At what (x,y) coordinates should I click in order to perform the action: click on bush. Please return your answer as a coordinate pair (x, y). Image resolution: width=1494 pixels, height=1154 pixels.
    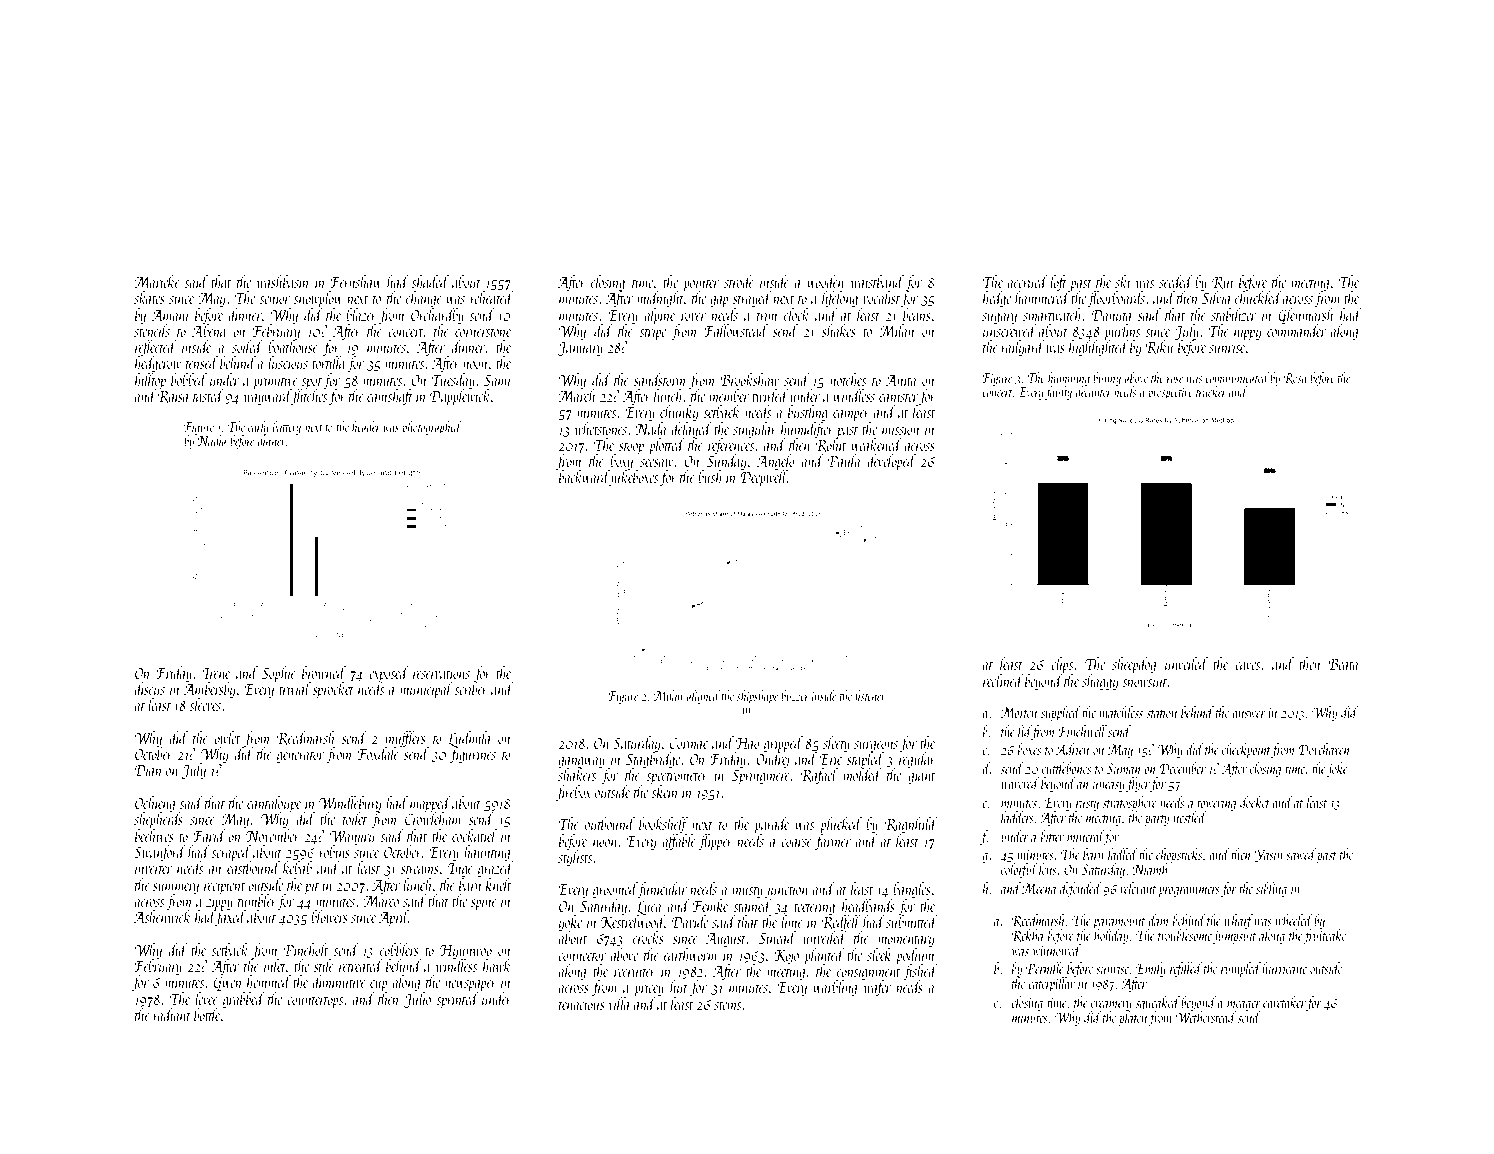
    Looking at the image, I should click on (710, 476).
